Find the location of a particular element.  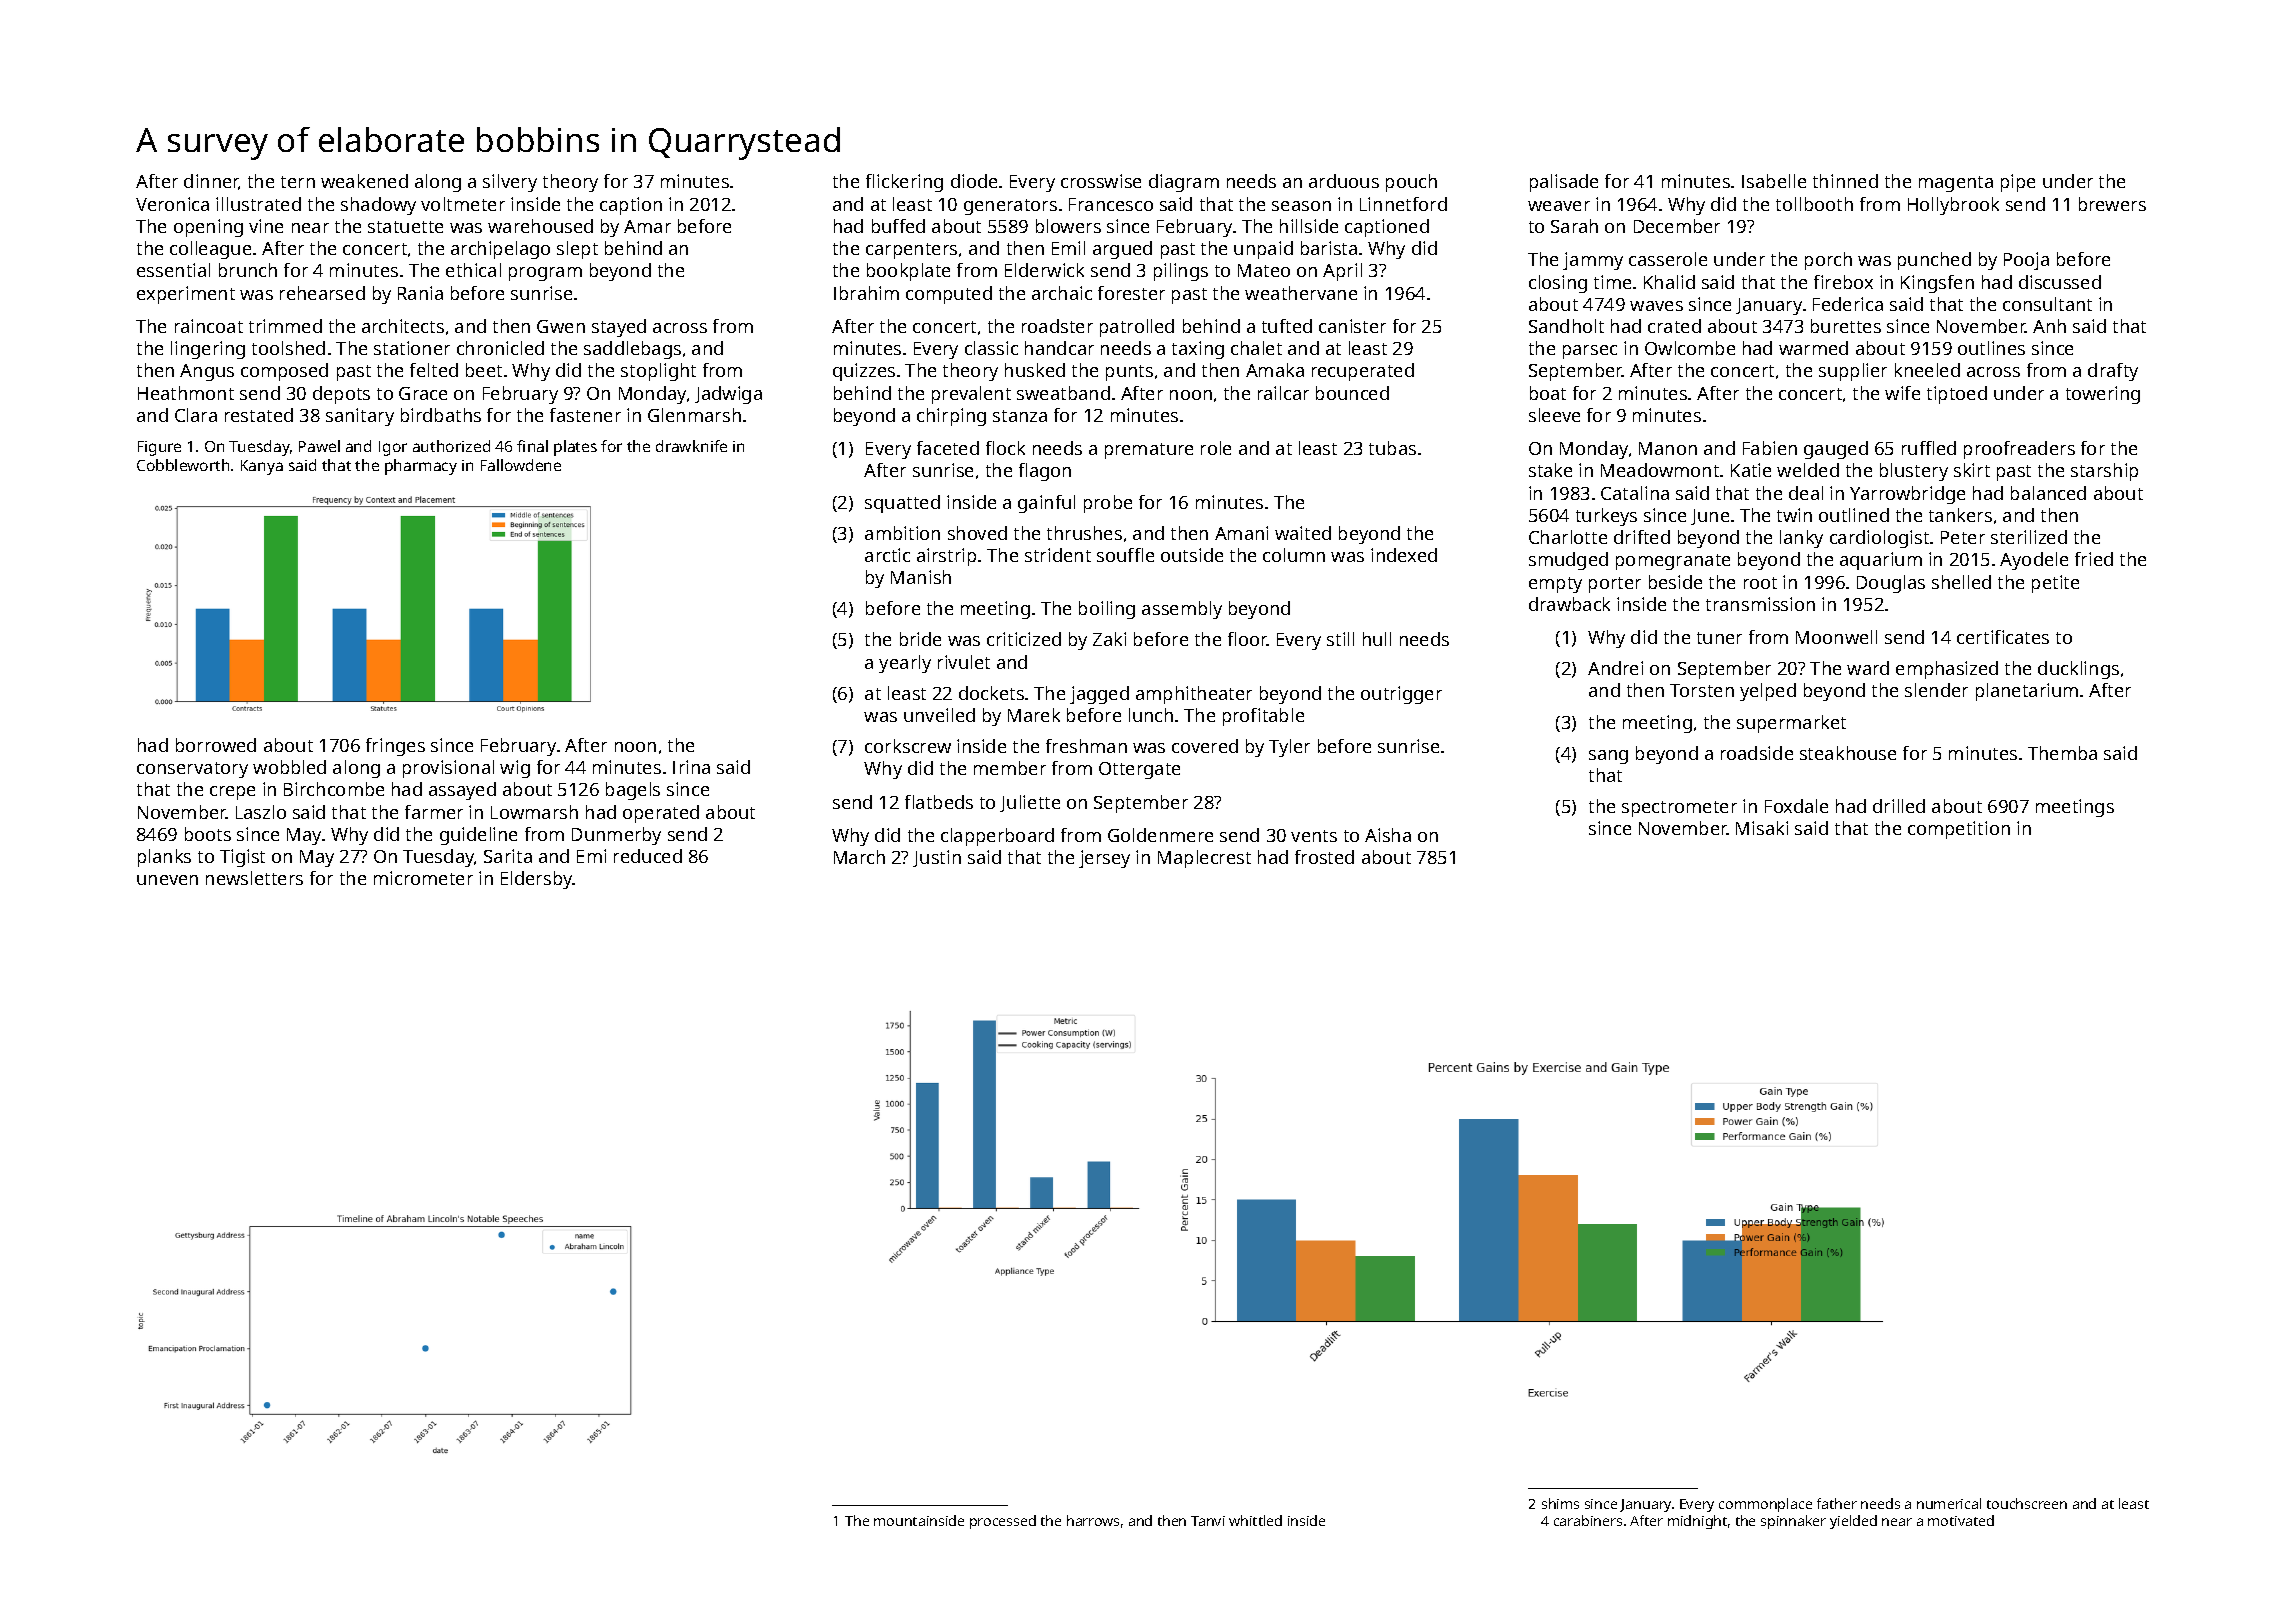

assembly is located at coordinates (1182, 610).
